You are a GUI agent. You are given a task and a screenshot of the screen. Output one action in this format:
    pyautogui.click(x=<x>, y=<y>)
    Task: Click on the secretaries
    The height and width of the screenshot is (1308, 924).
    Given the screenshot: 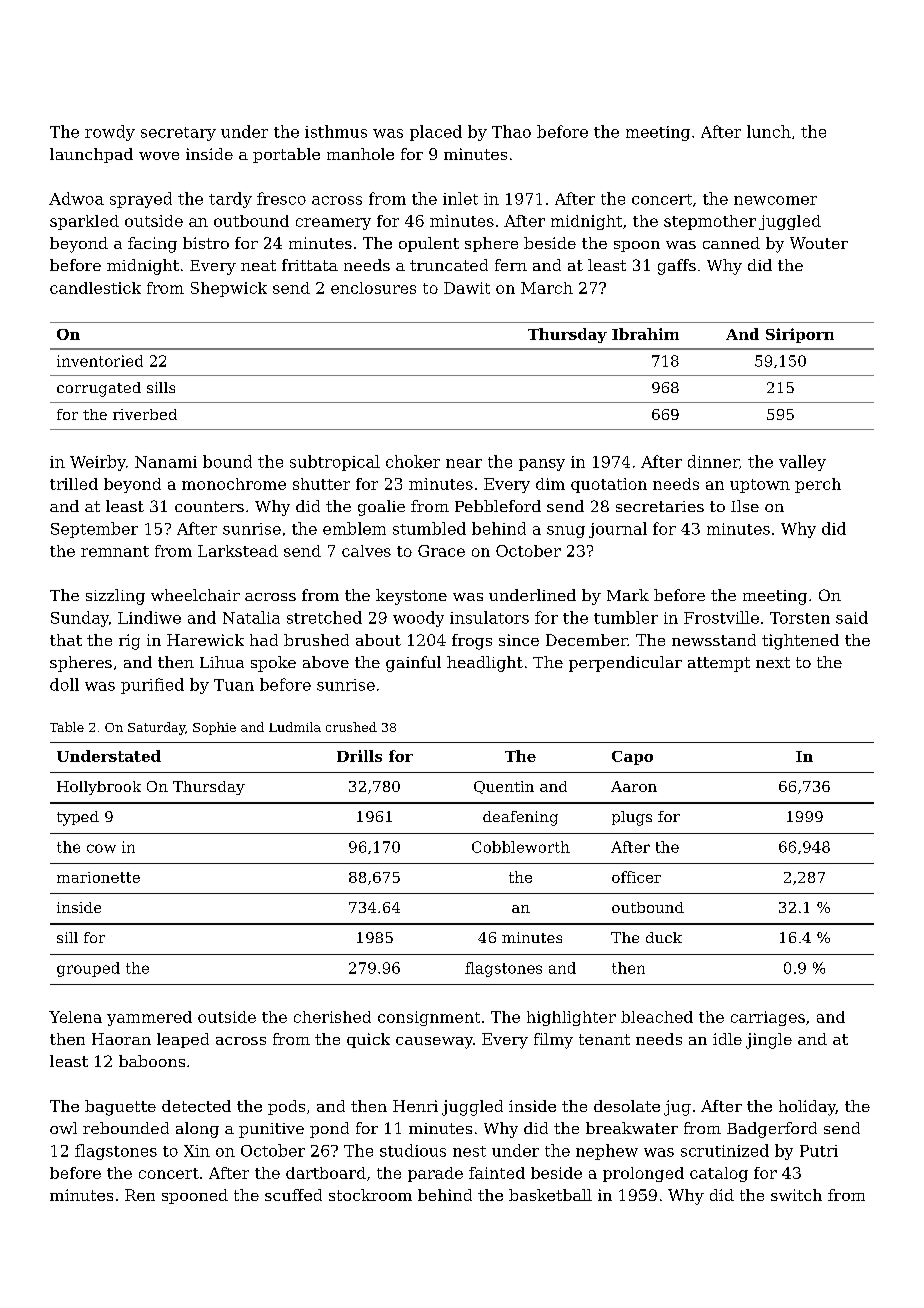 What is the action you would take?
    pyautogui.click(x=660, y=506)
